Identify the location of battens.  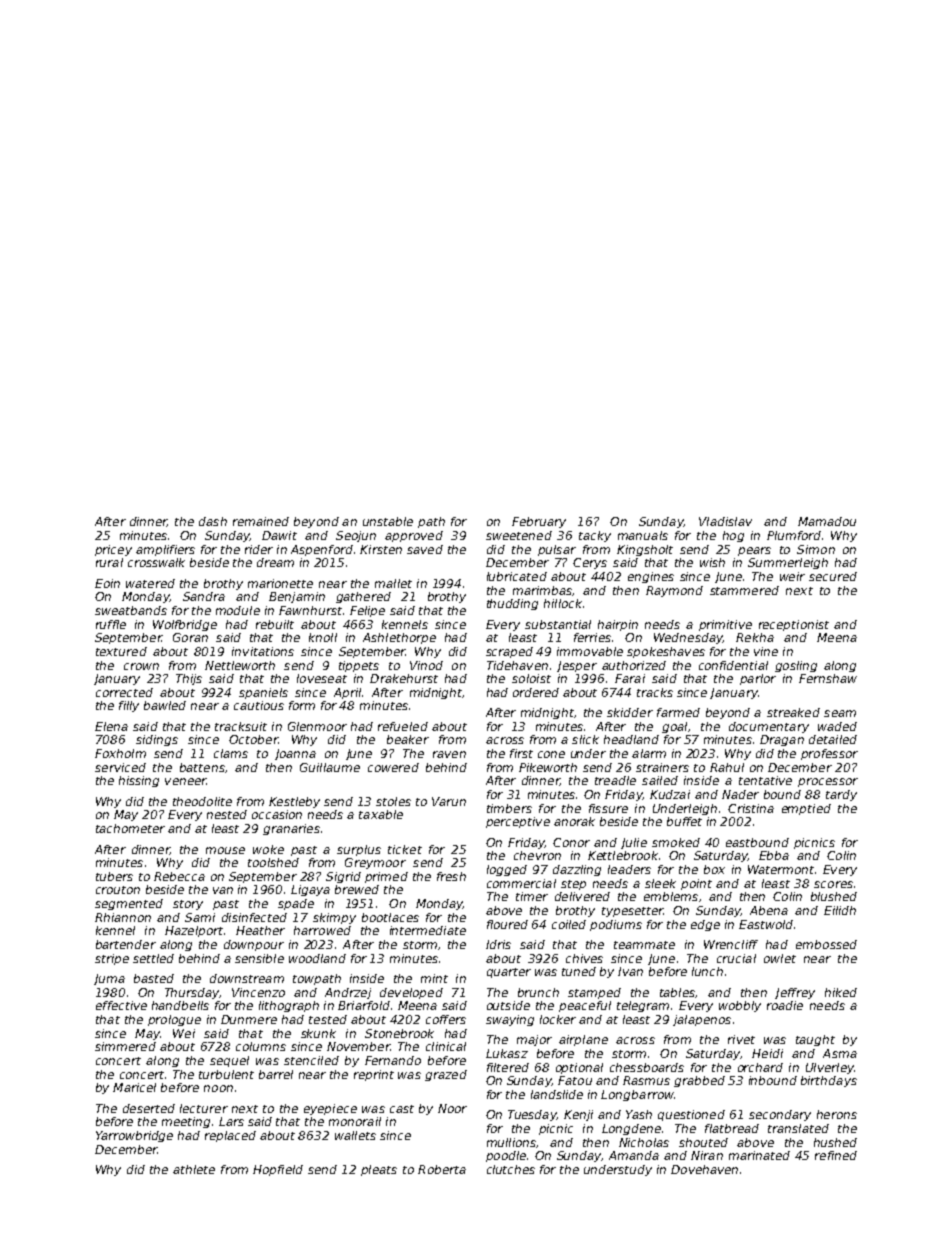
(202, 767).
